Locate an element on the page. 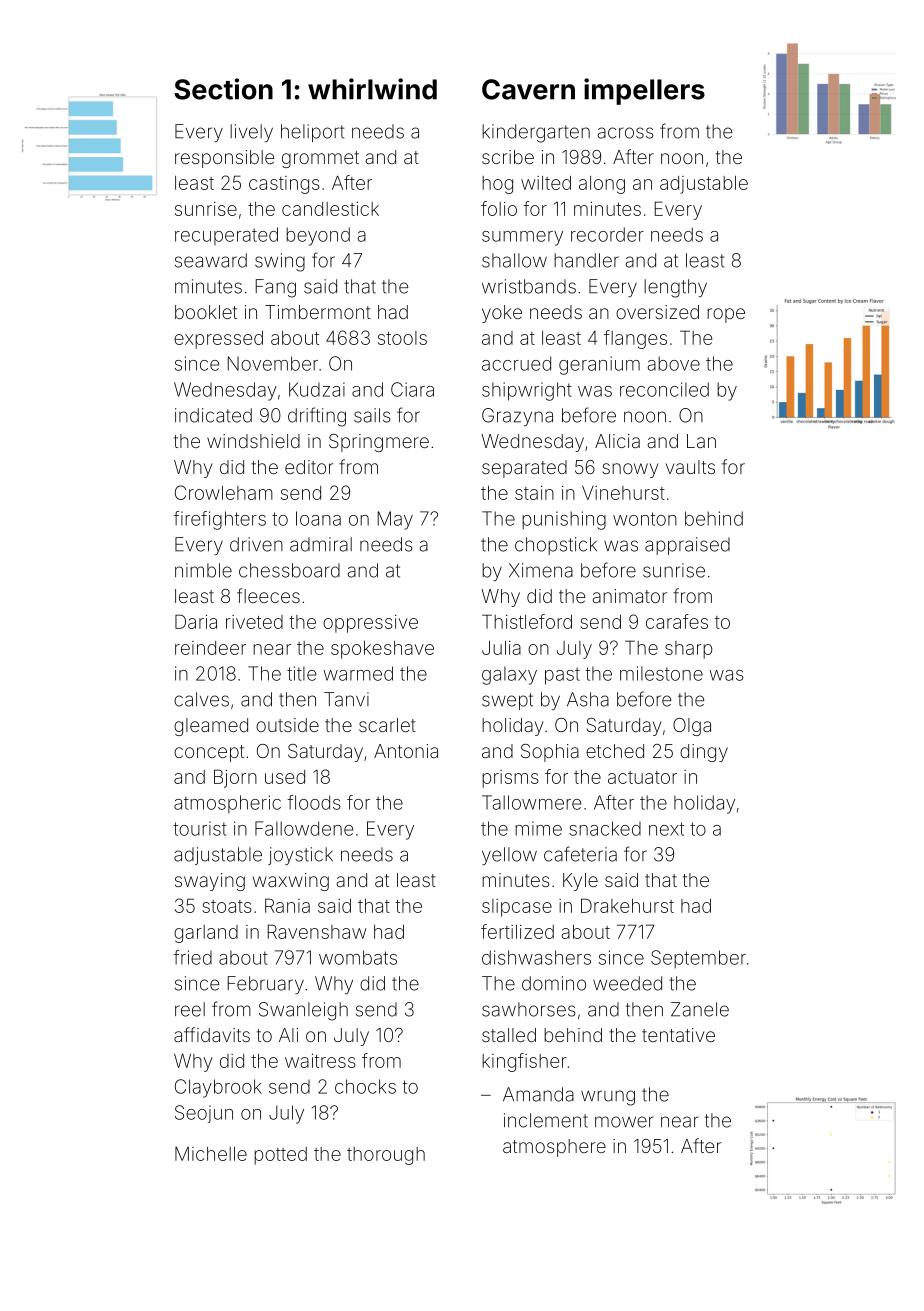  stalled is located at coordinates (509, 1035).
